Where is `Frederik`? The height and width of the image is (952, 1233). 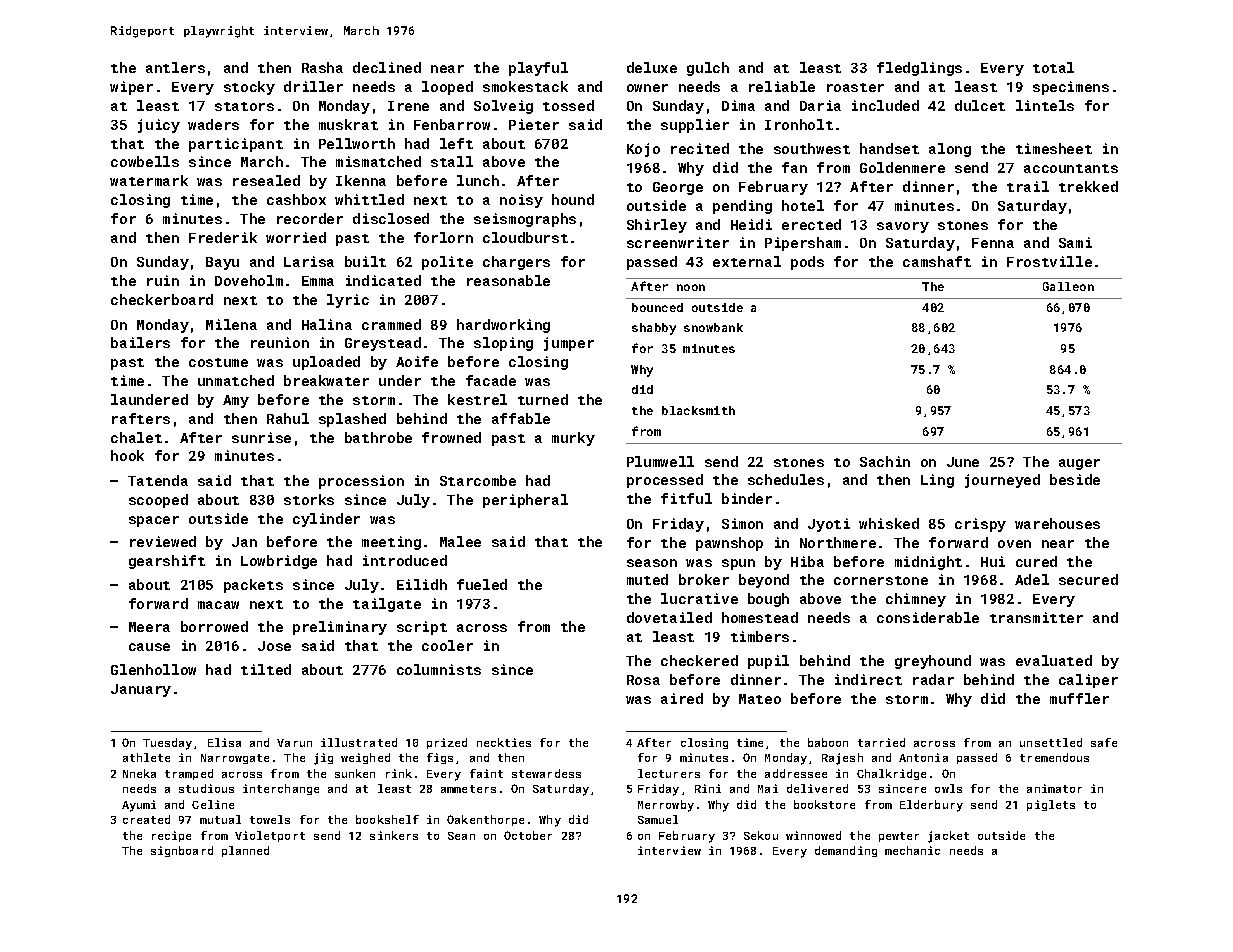
Frederik is located at coordinates (223, 237).
